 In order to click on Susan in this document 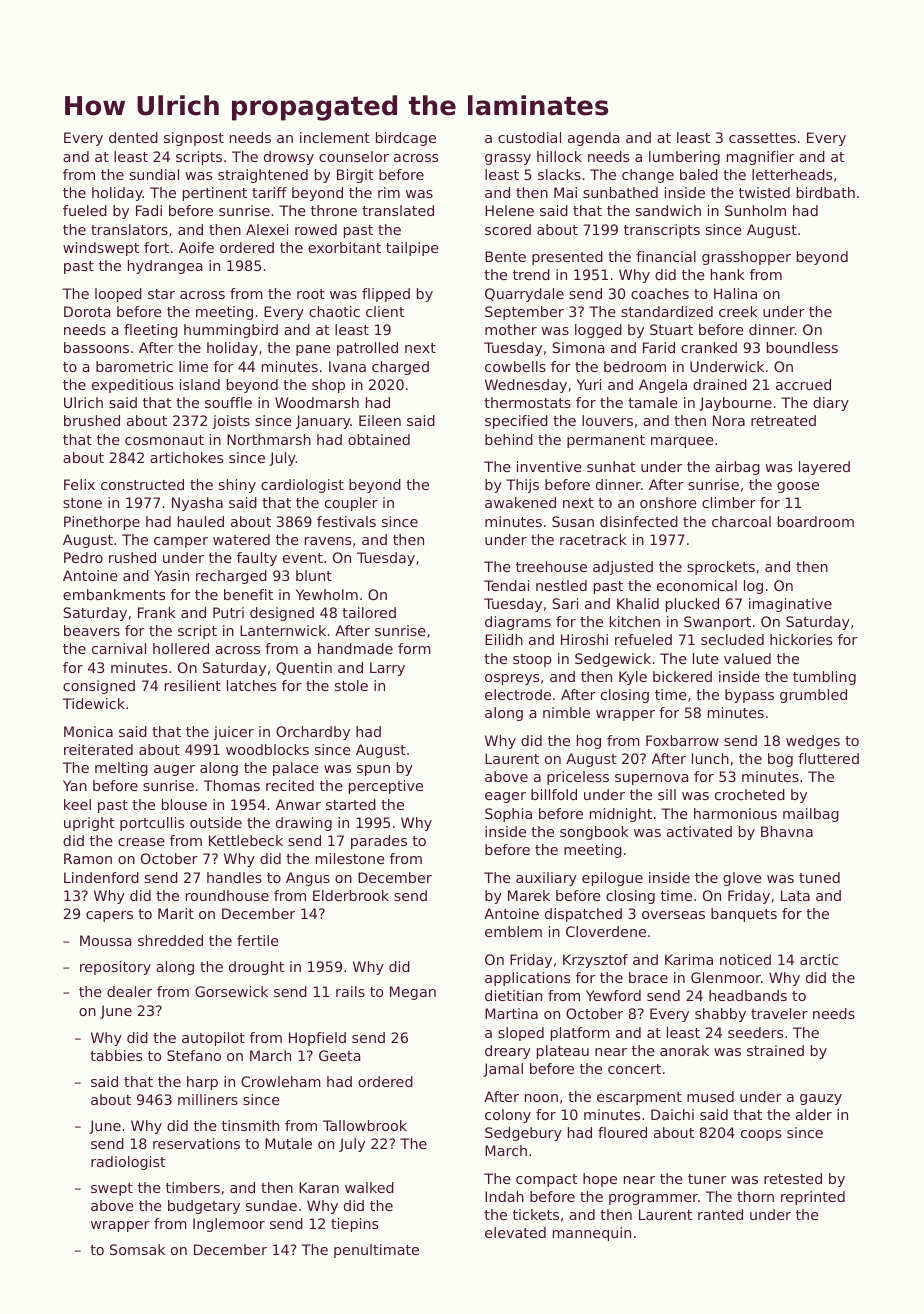, I will do `click(573, 521)`.
